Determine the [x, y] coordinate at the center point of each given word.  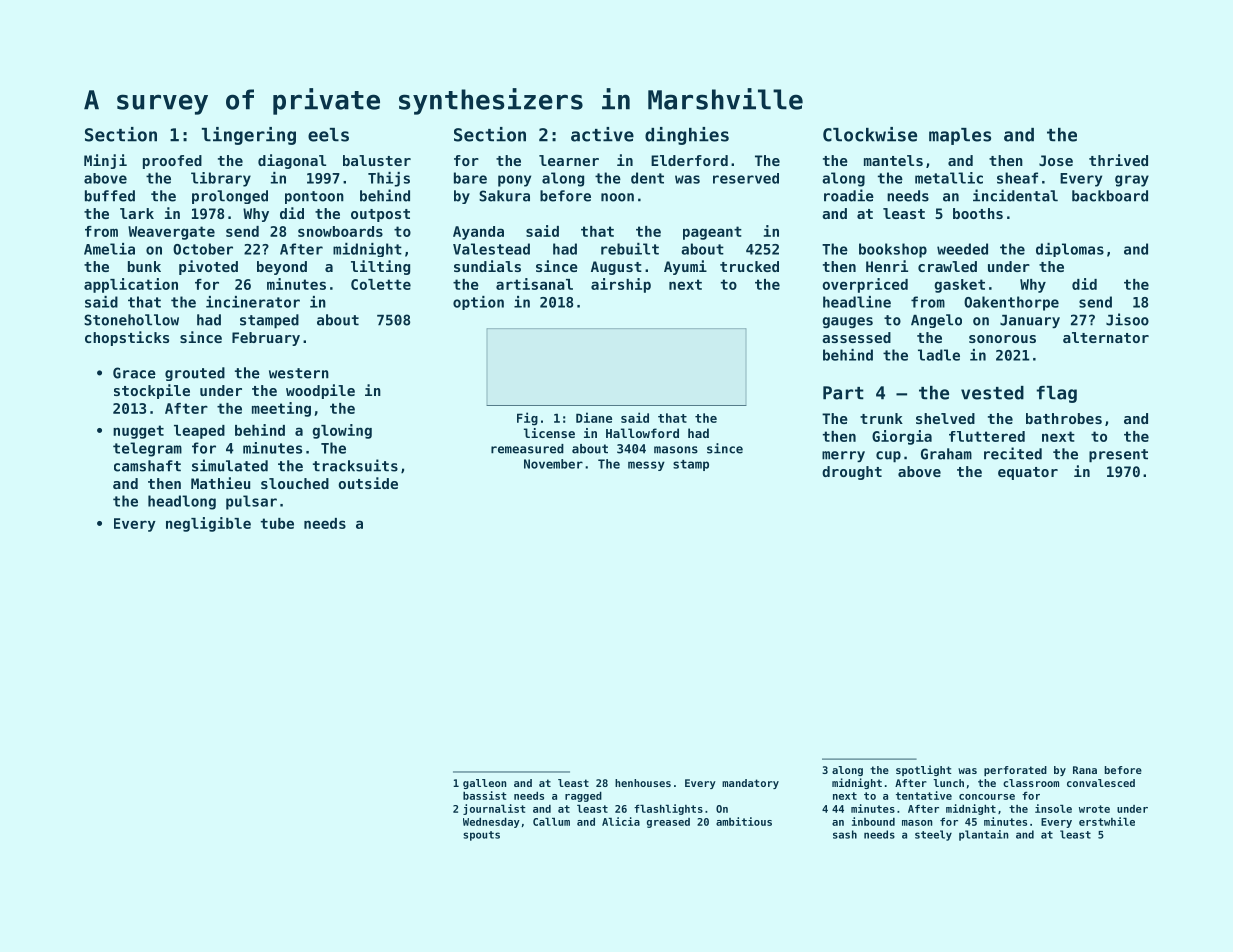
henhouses [643, 783]
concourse [987, 797]
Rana [1085, 770]
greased [668, 823]
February [266, 339]
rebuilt [630, 249]
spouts [481, 836]
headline [857, 302]
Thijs [389, 179]
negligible [208, 524]
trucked [749, 266]
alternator [1106, 337]
